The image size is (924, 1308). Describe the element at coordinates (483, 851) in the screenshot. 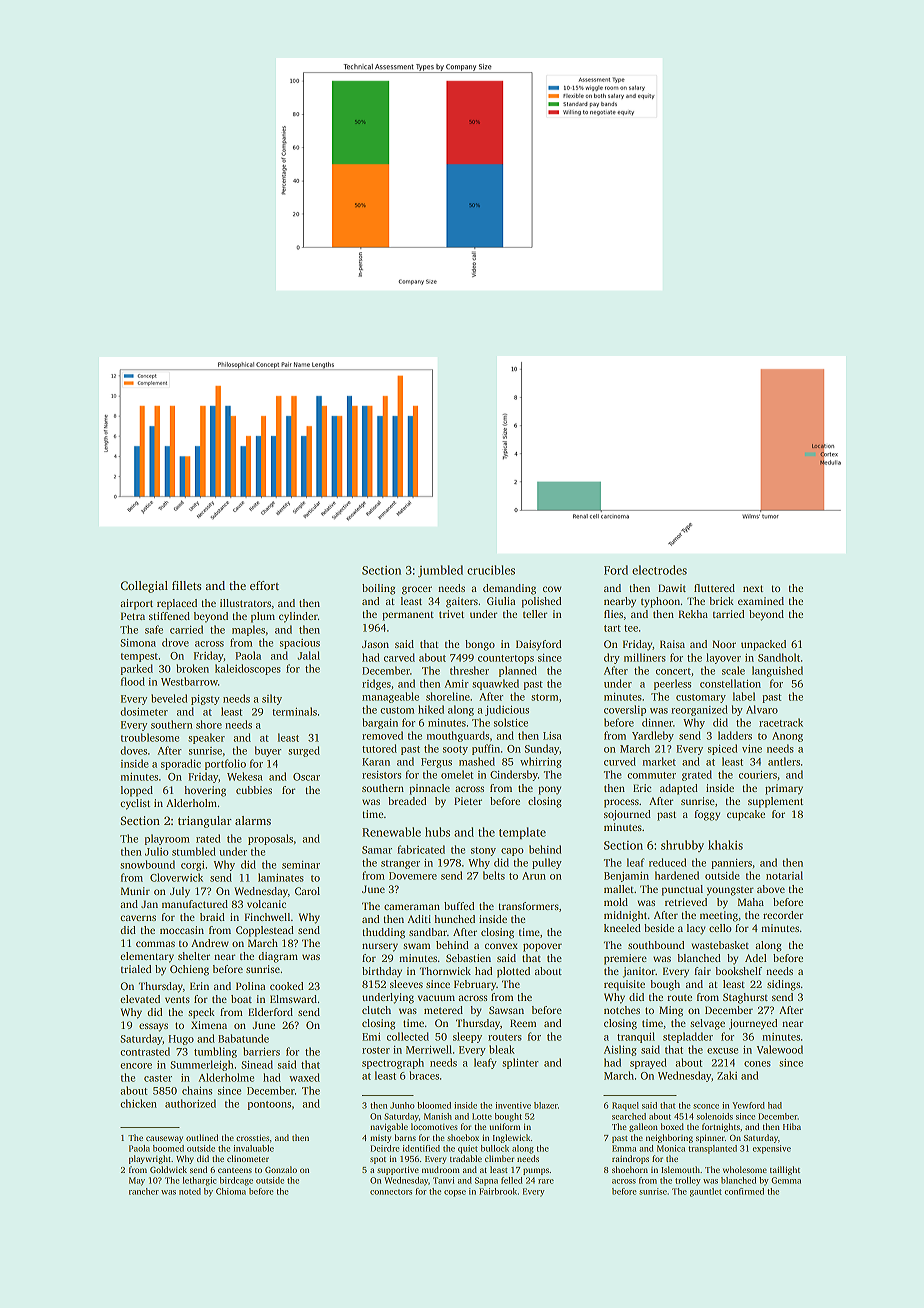

I see `stony` at that location.
